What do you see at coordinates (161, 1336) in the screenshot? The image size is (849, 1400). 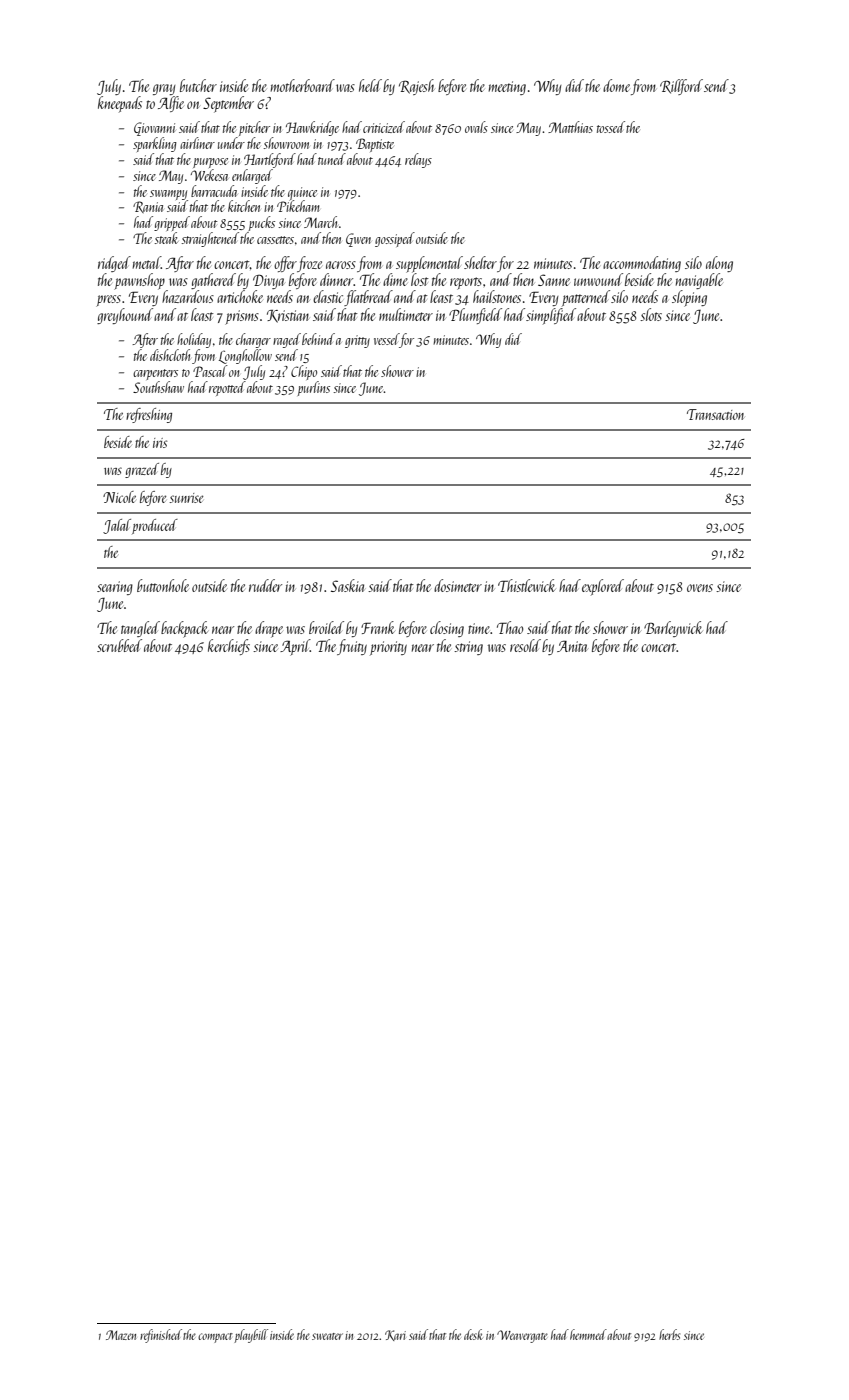 I see `refinished` at bounding box center [161, 1336].
